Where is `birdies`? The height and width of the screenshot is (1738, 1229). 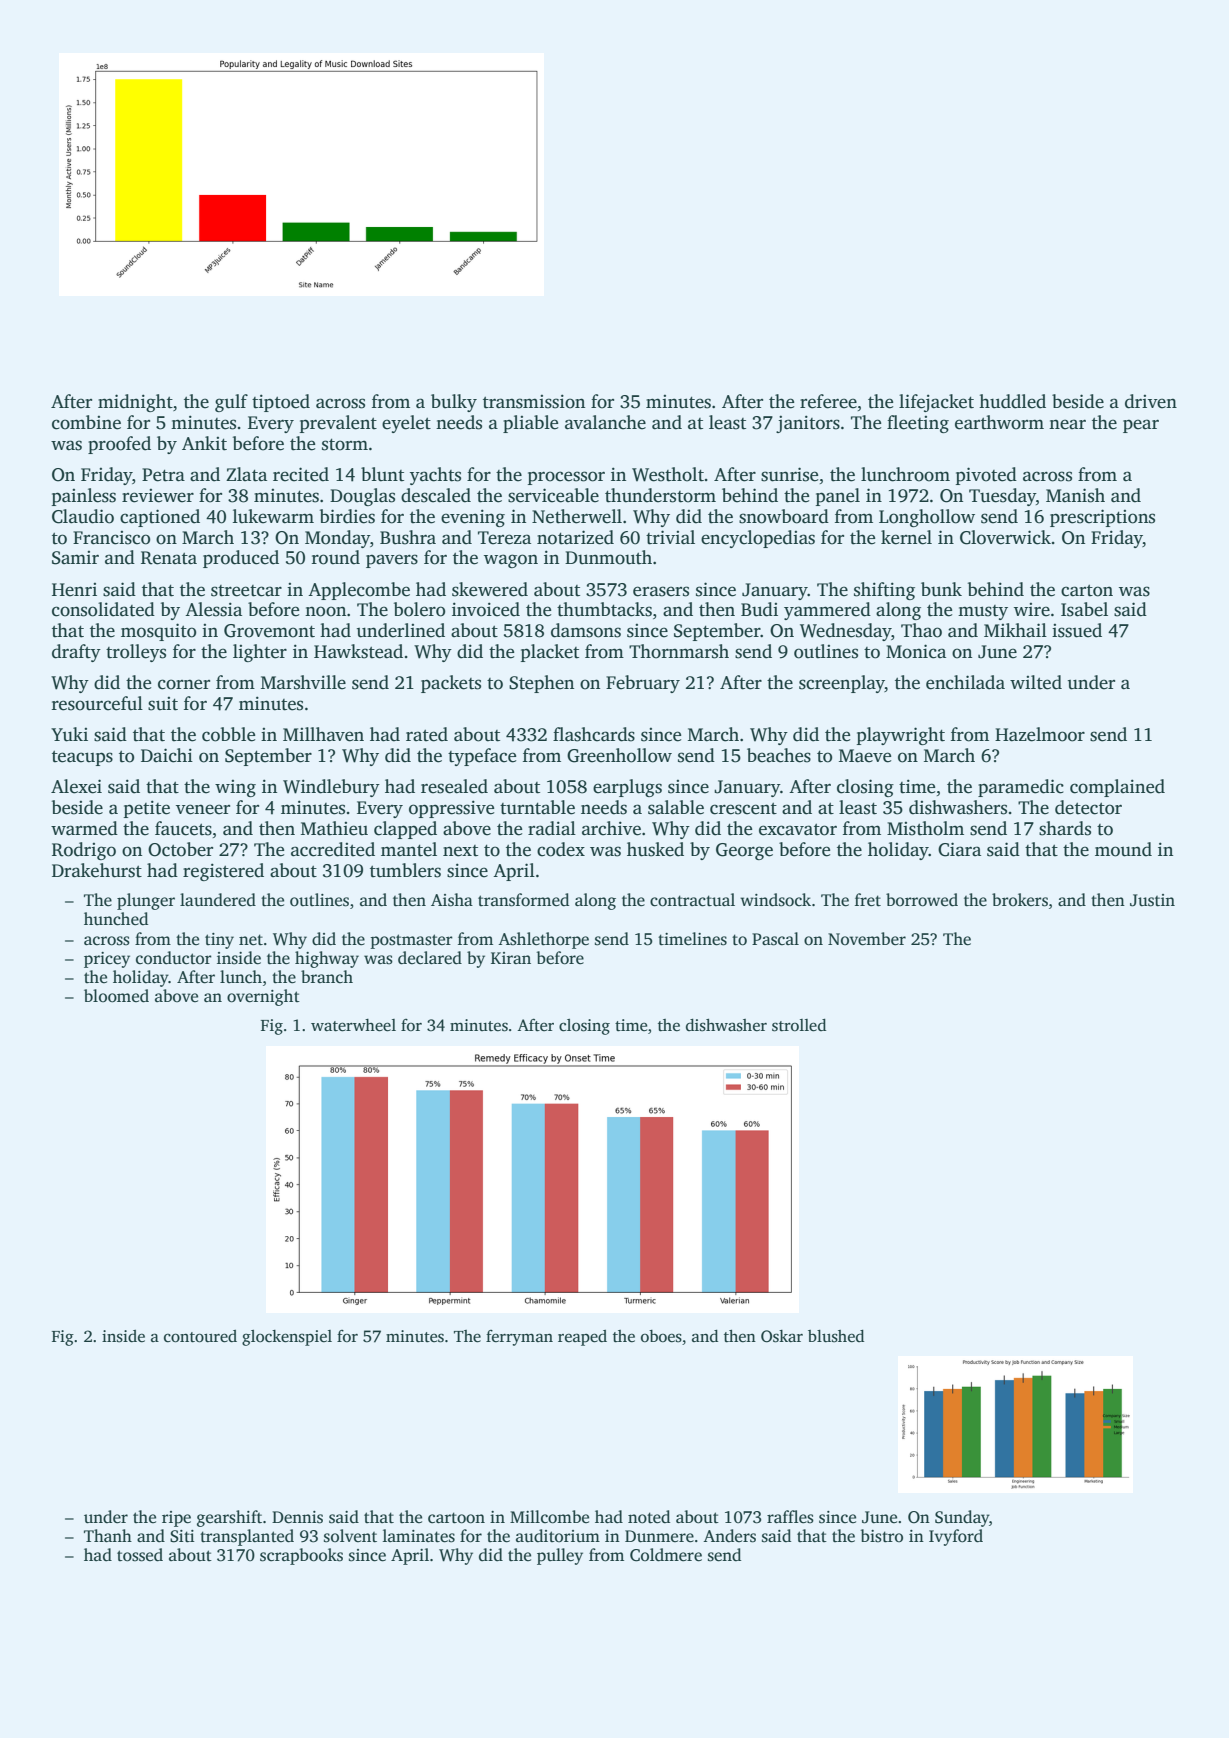 birdies is located at coordinates (347, 516).
